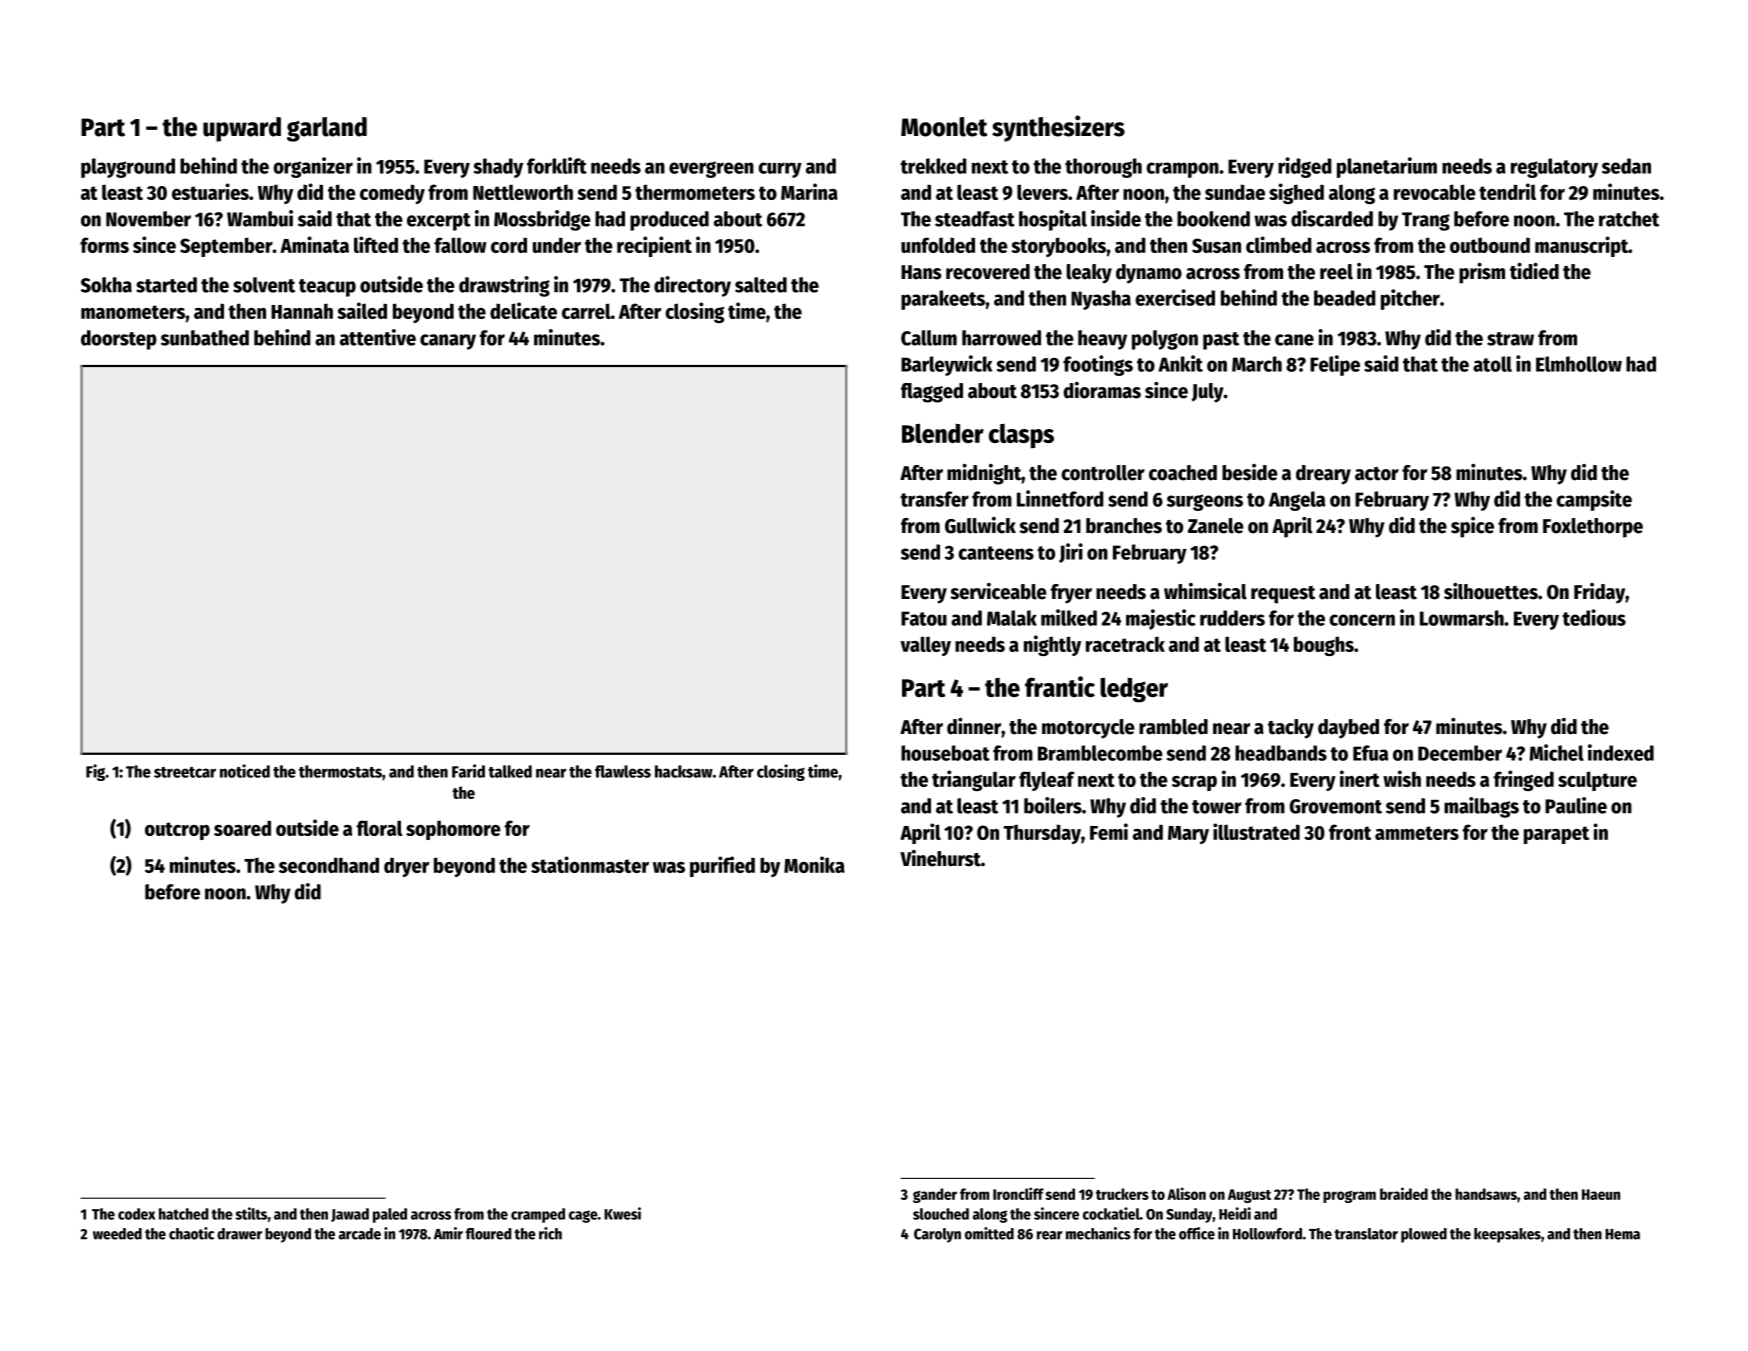 Image resolution: width=1748 pixels, height=1351 pixels. Describe the element at coordinates (1626, 166) in the screenshot. I see `sedan` at that location.
